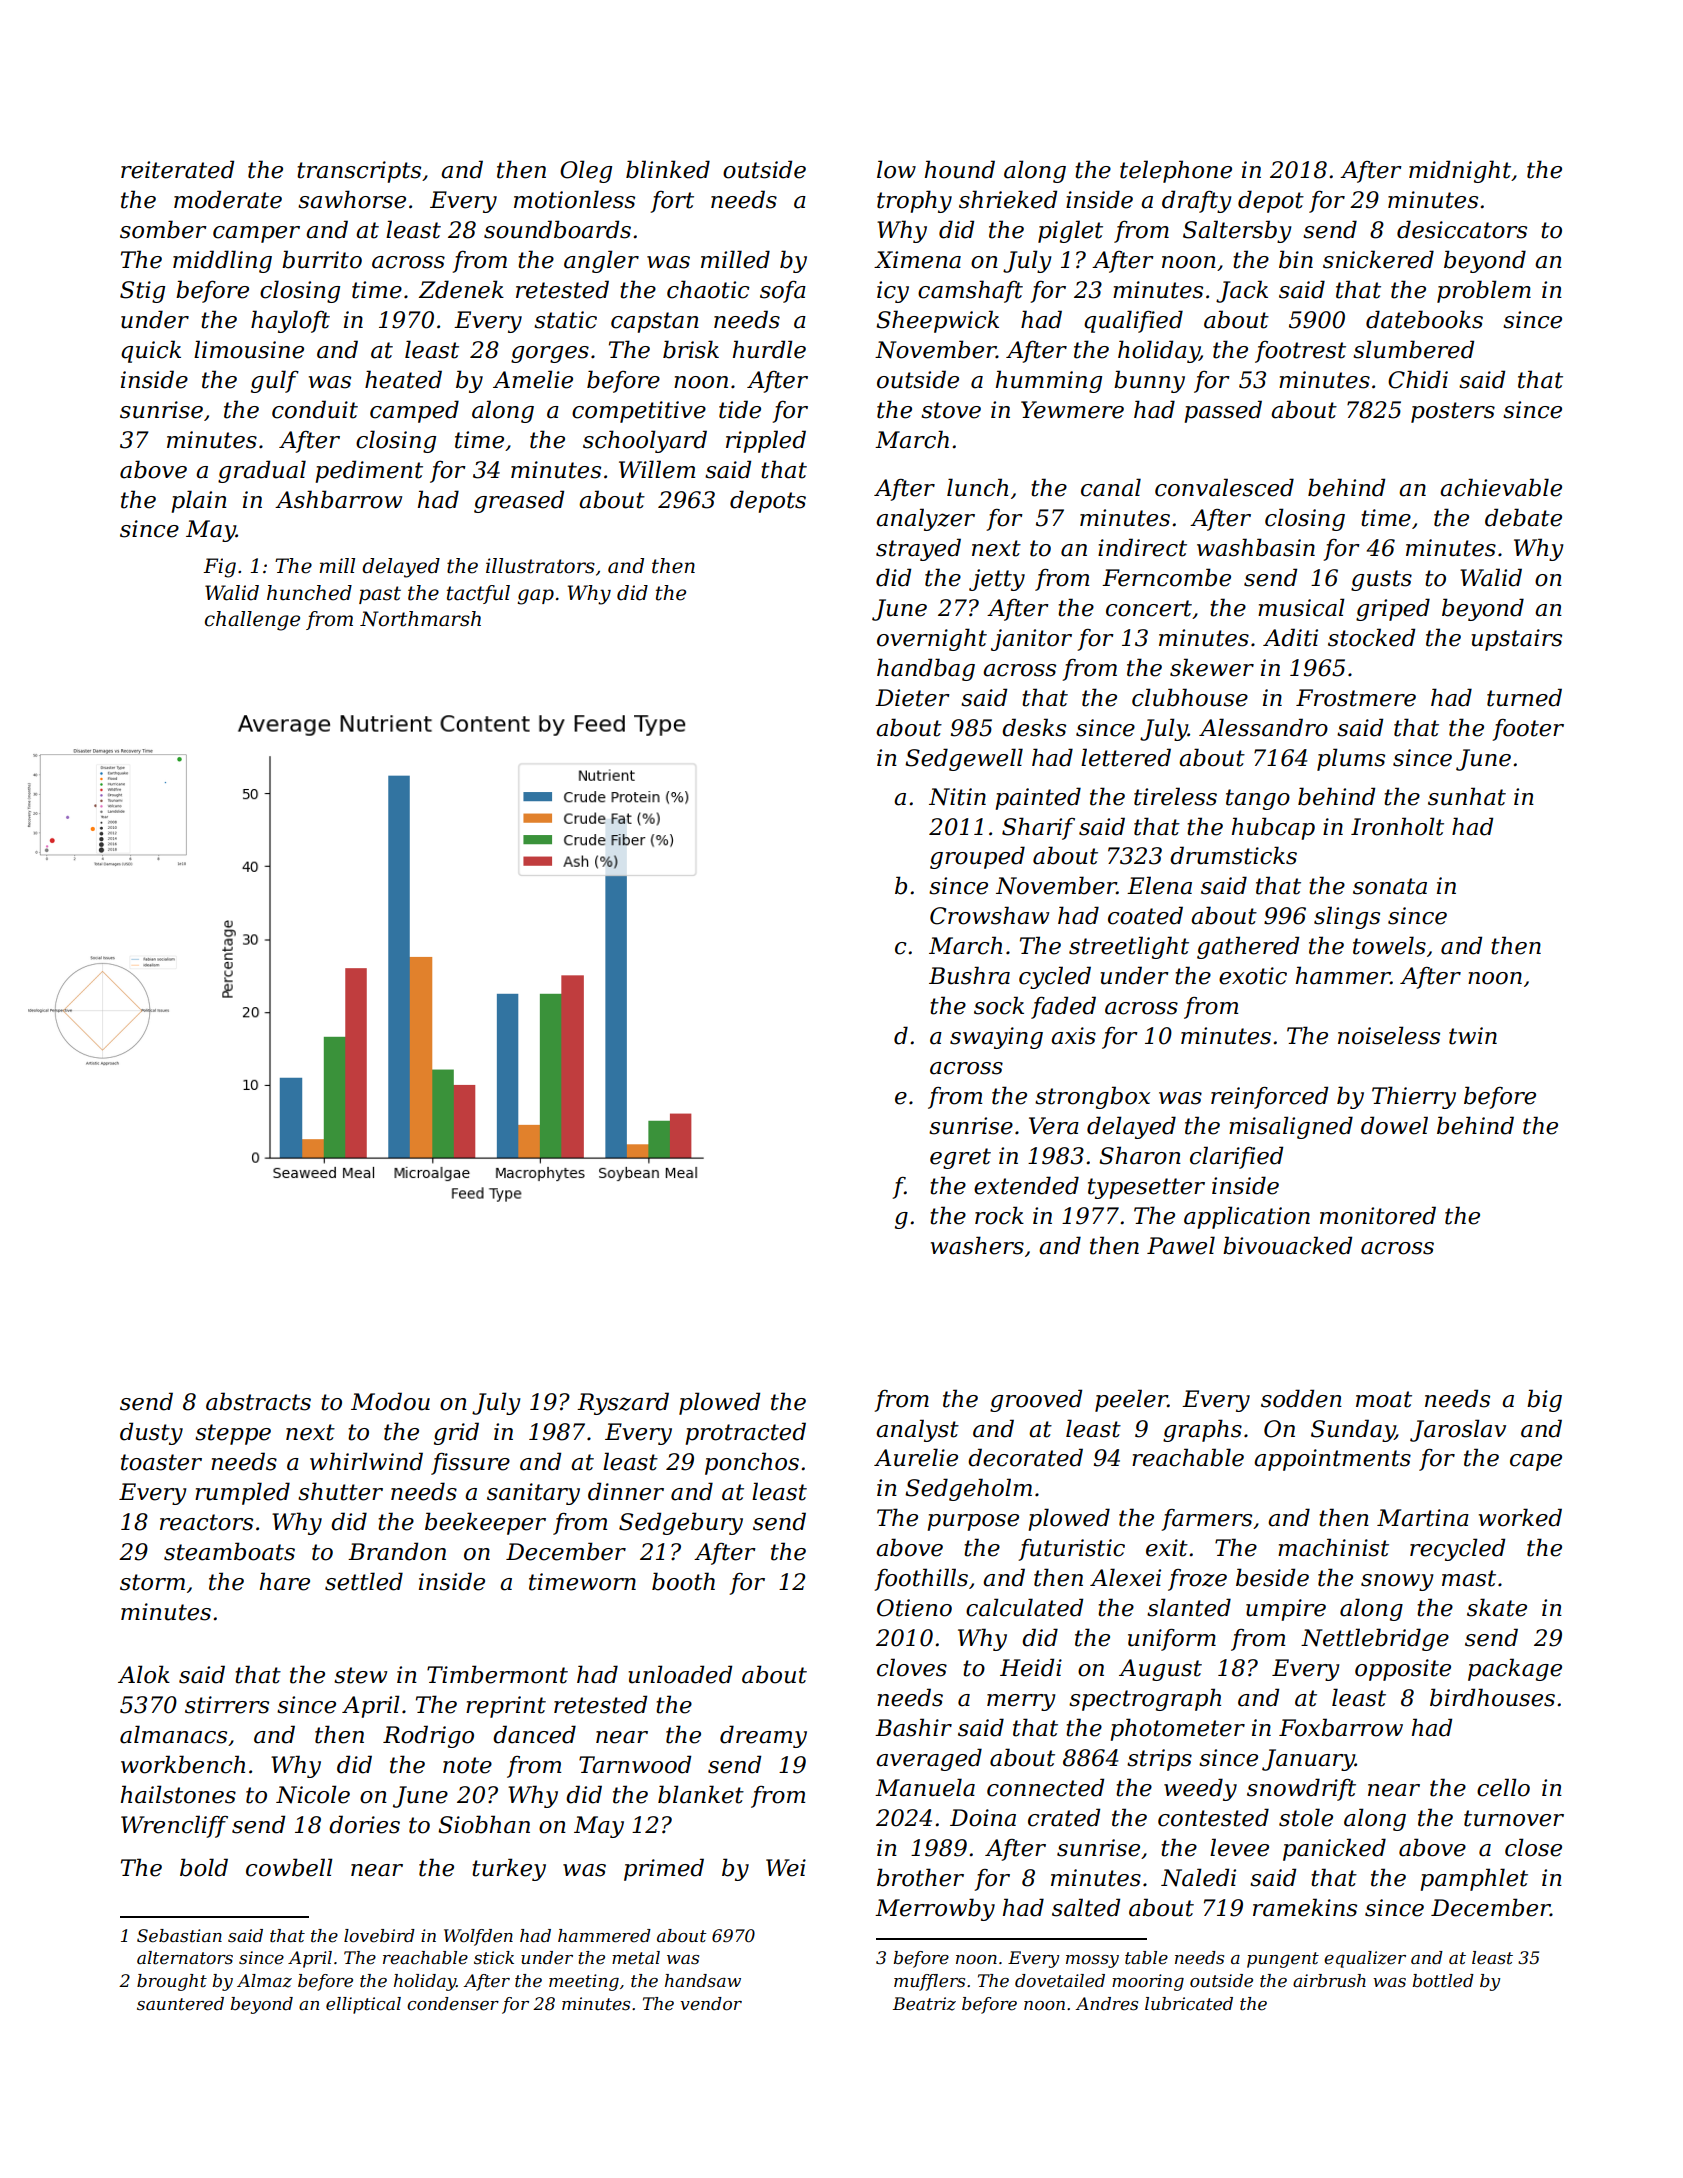 This screenshot has width=1683, height=2178. I want to click on elliptical, so click(363, 2005).
